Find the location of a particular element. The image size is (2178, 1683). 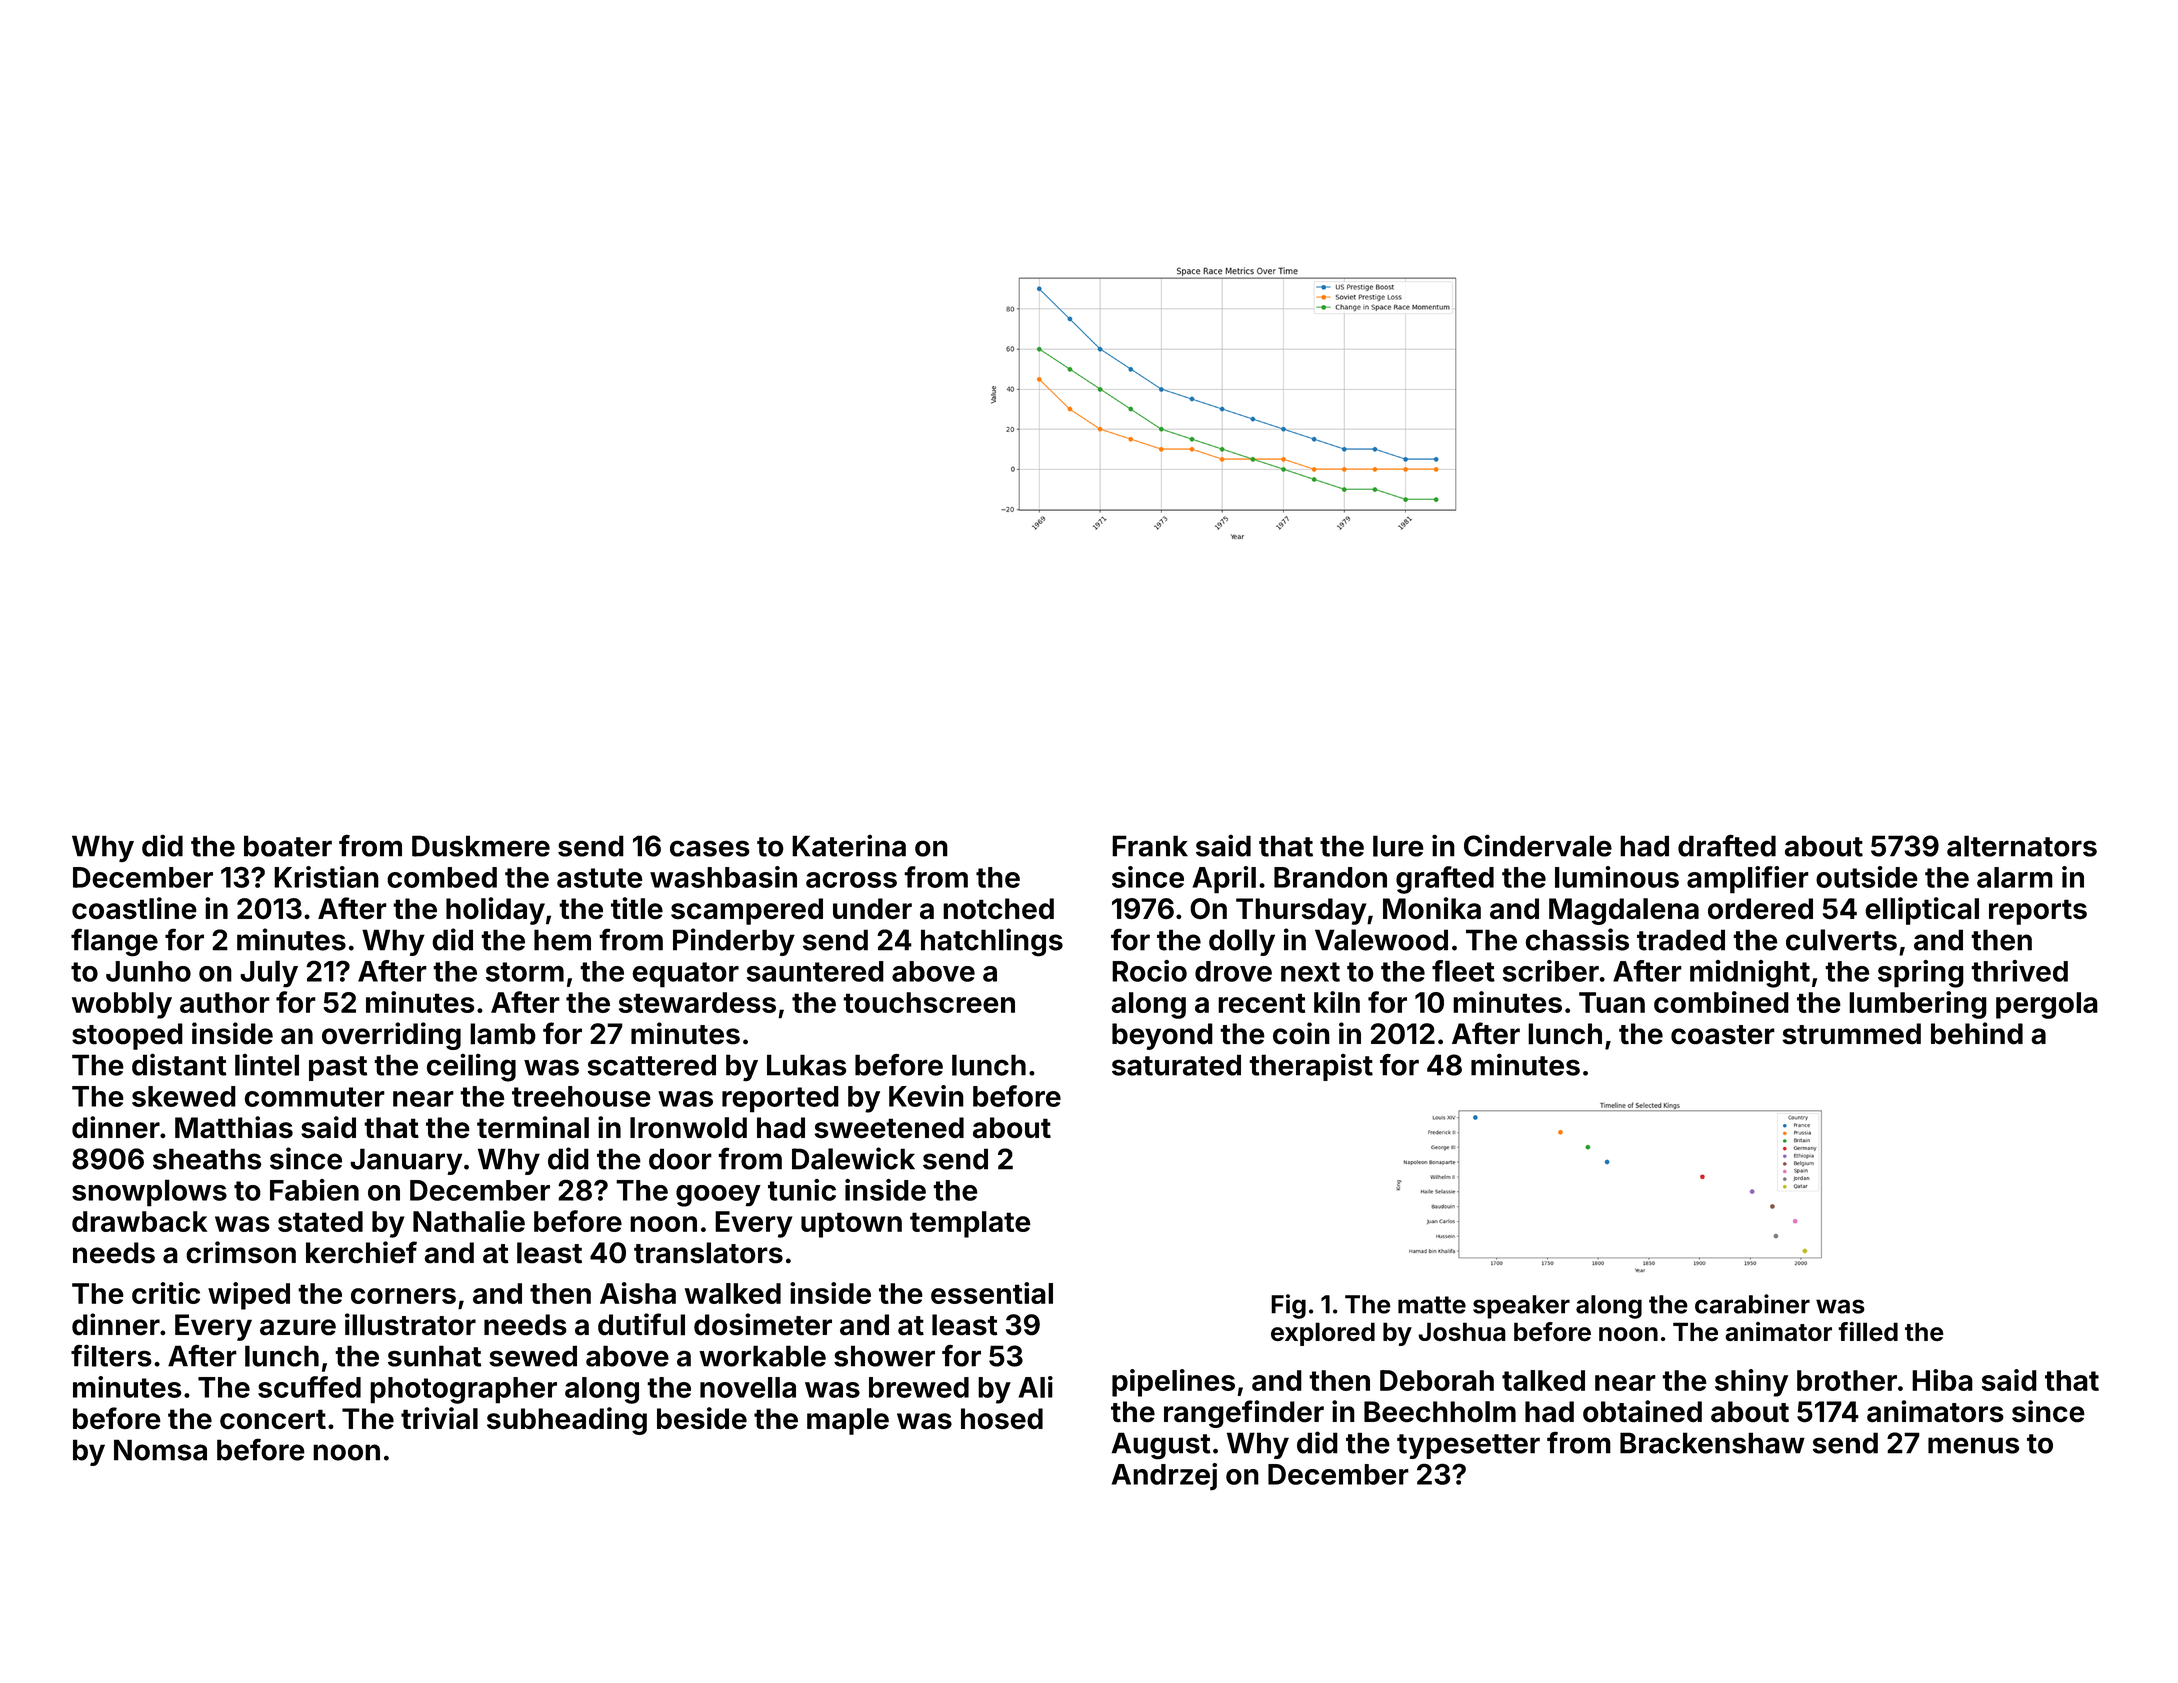

Andrzej is located at coordinates (1164, 1477).
